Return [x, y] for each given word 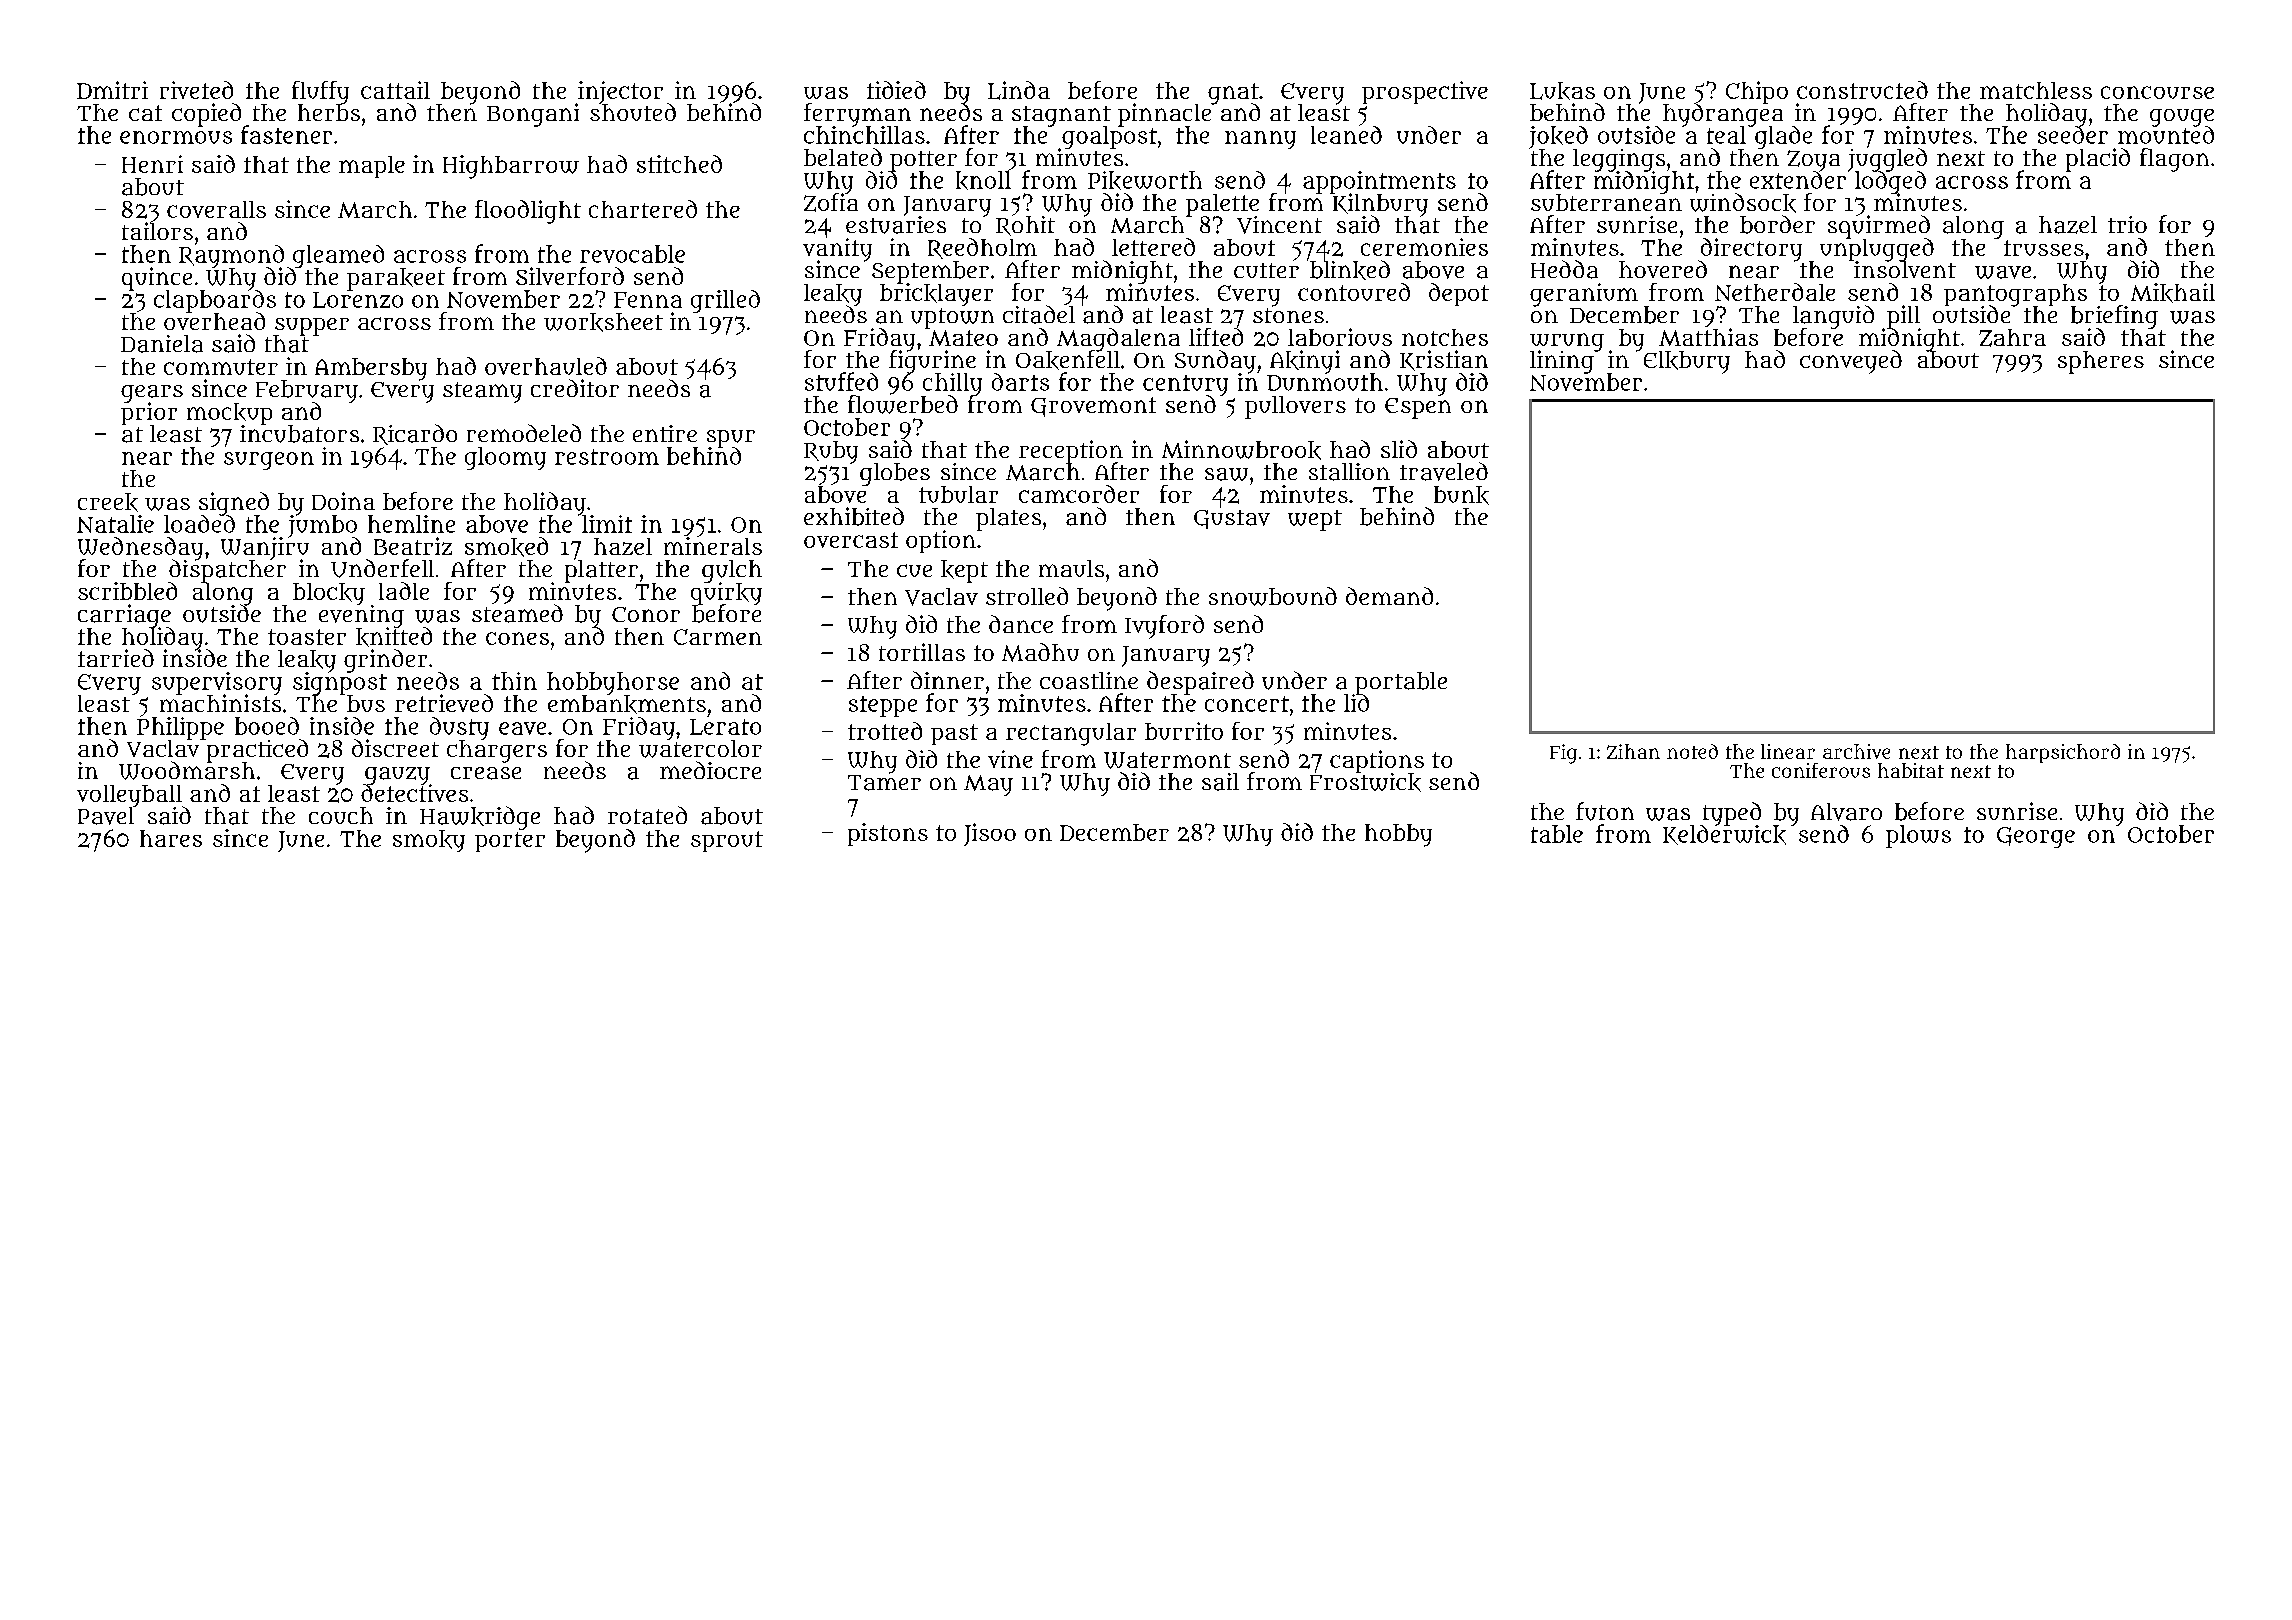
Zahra [2012, 338]
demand [1389, 596]
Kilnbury [1380, 205]
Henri [152, 164]
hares [171, 838]
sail [1220, 782]
